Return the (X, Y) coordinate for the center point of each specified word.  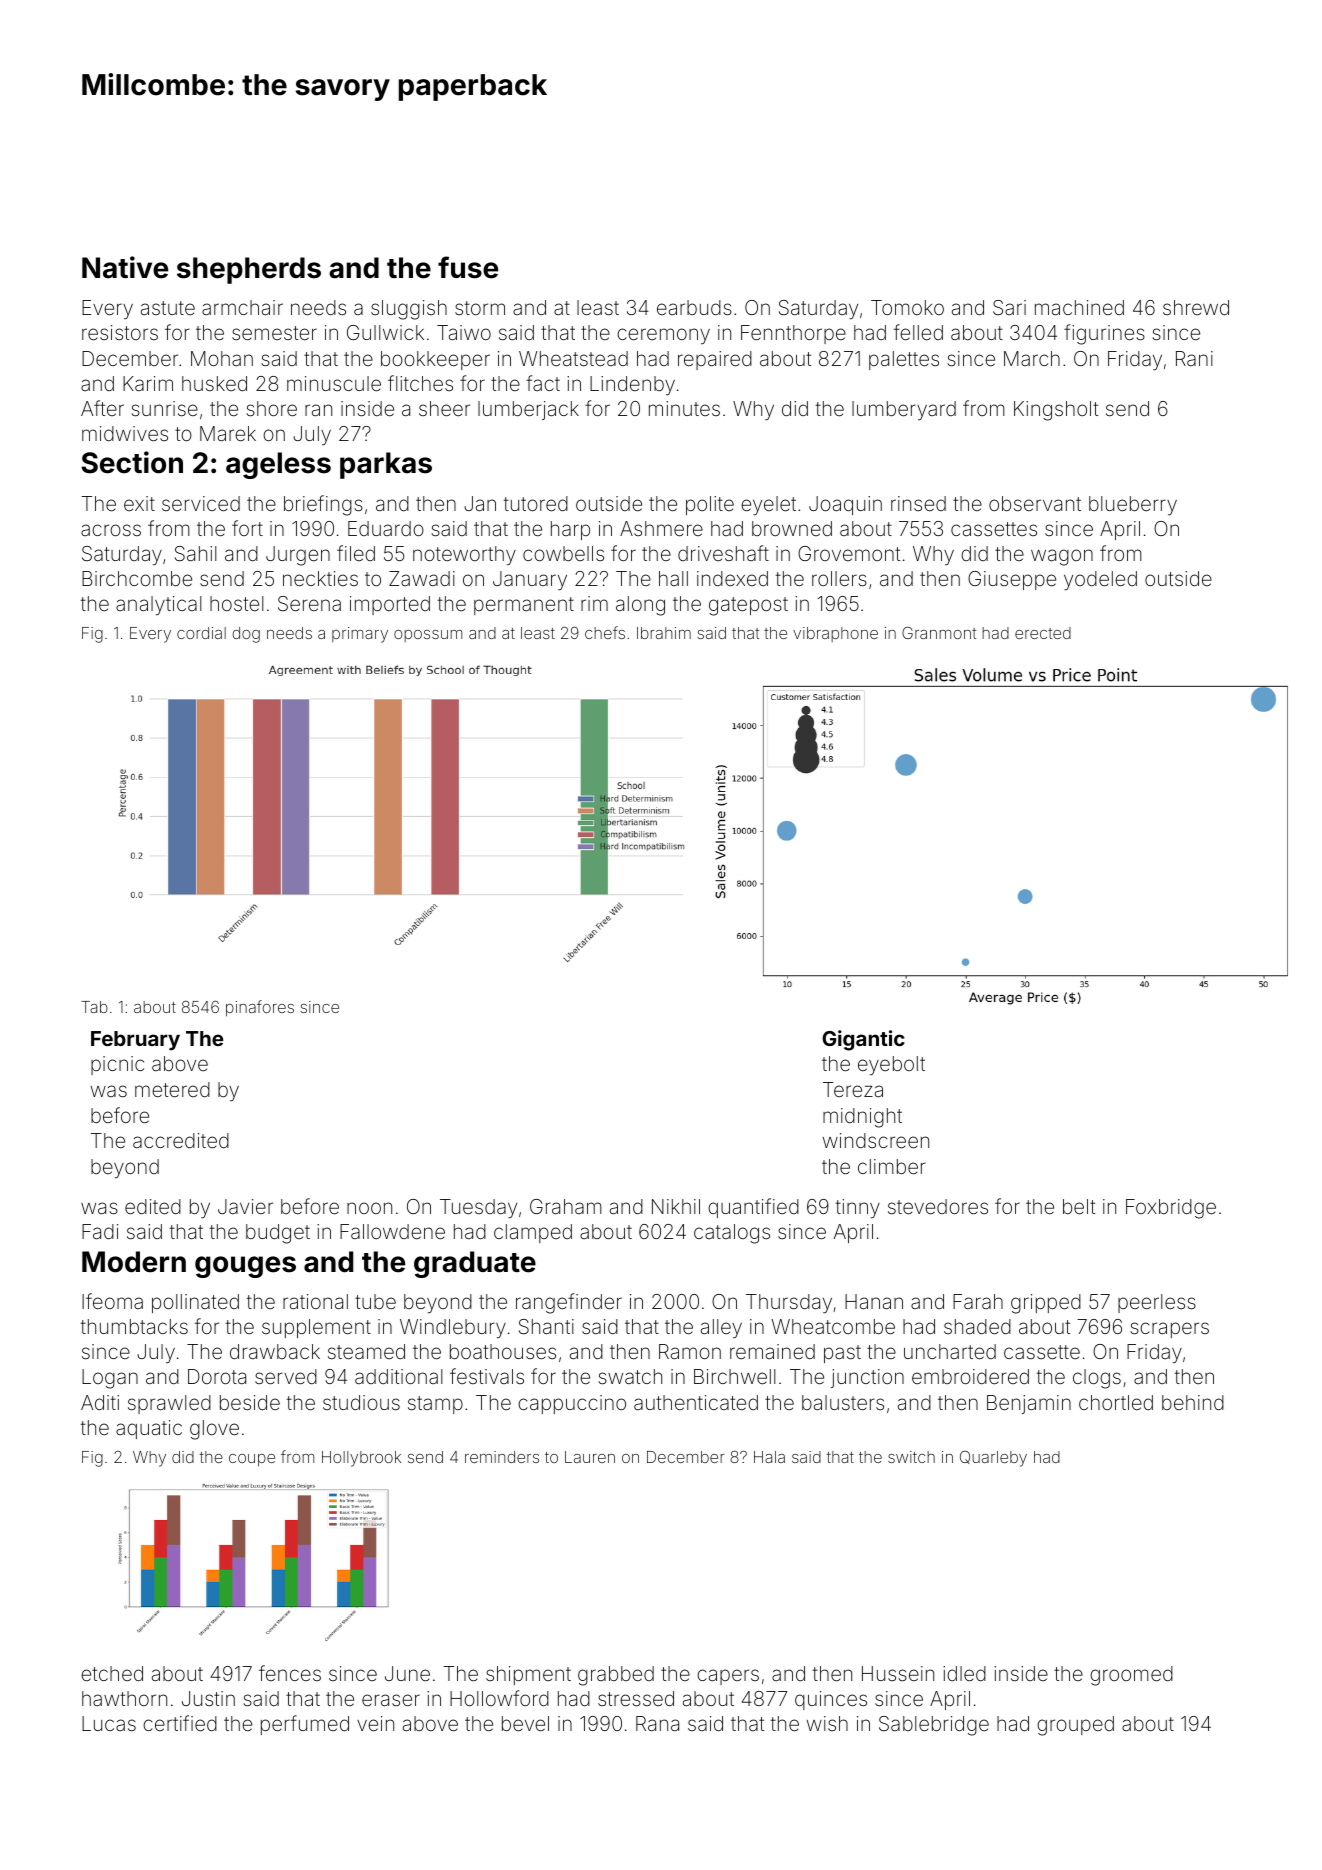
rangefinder (569, 1303)
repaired (715, 360)
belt (1079, 1206)
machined (1079, 307)
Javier (245, 1206)
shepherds (249, 270)
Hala (769, 1457)
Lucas (109, 1723)
